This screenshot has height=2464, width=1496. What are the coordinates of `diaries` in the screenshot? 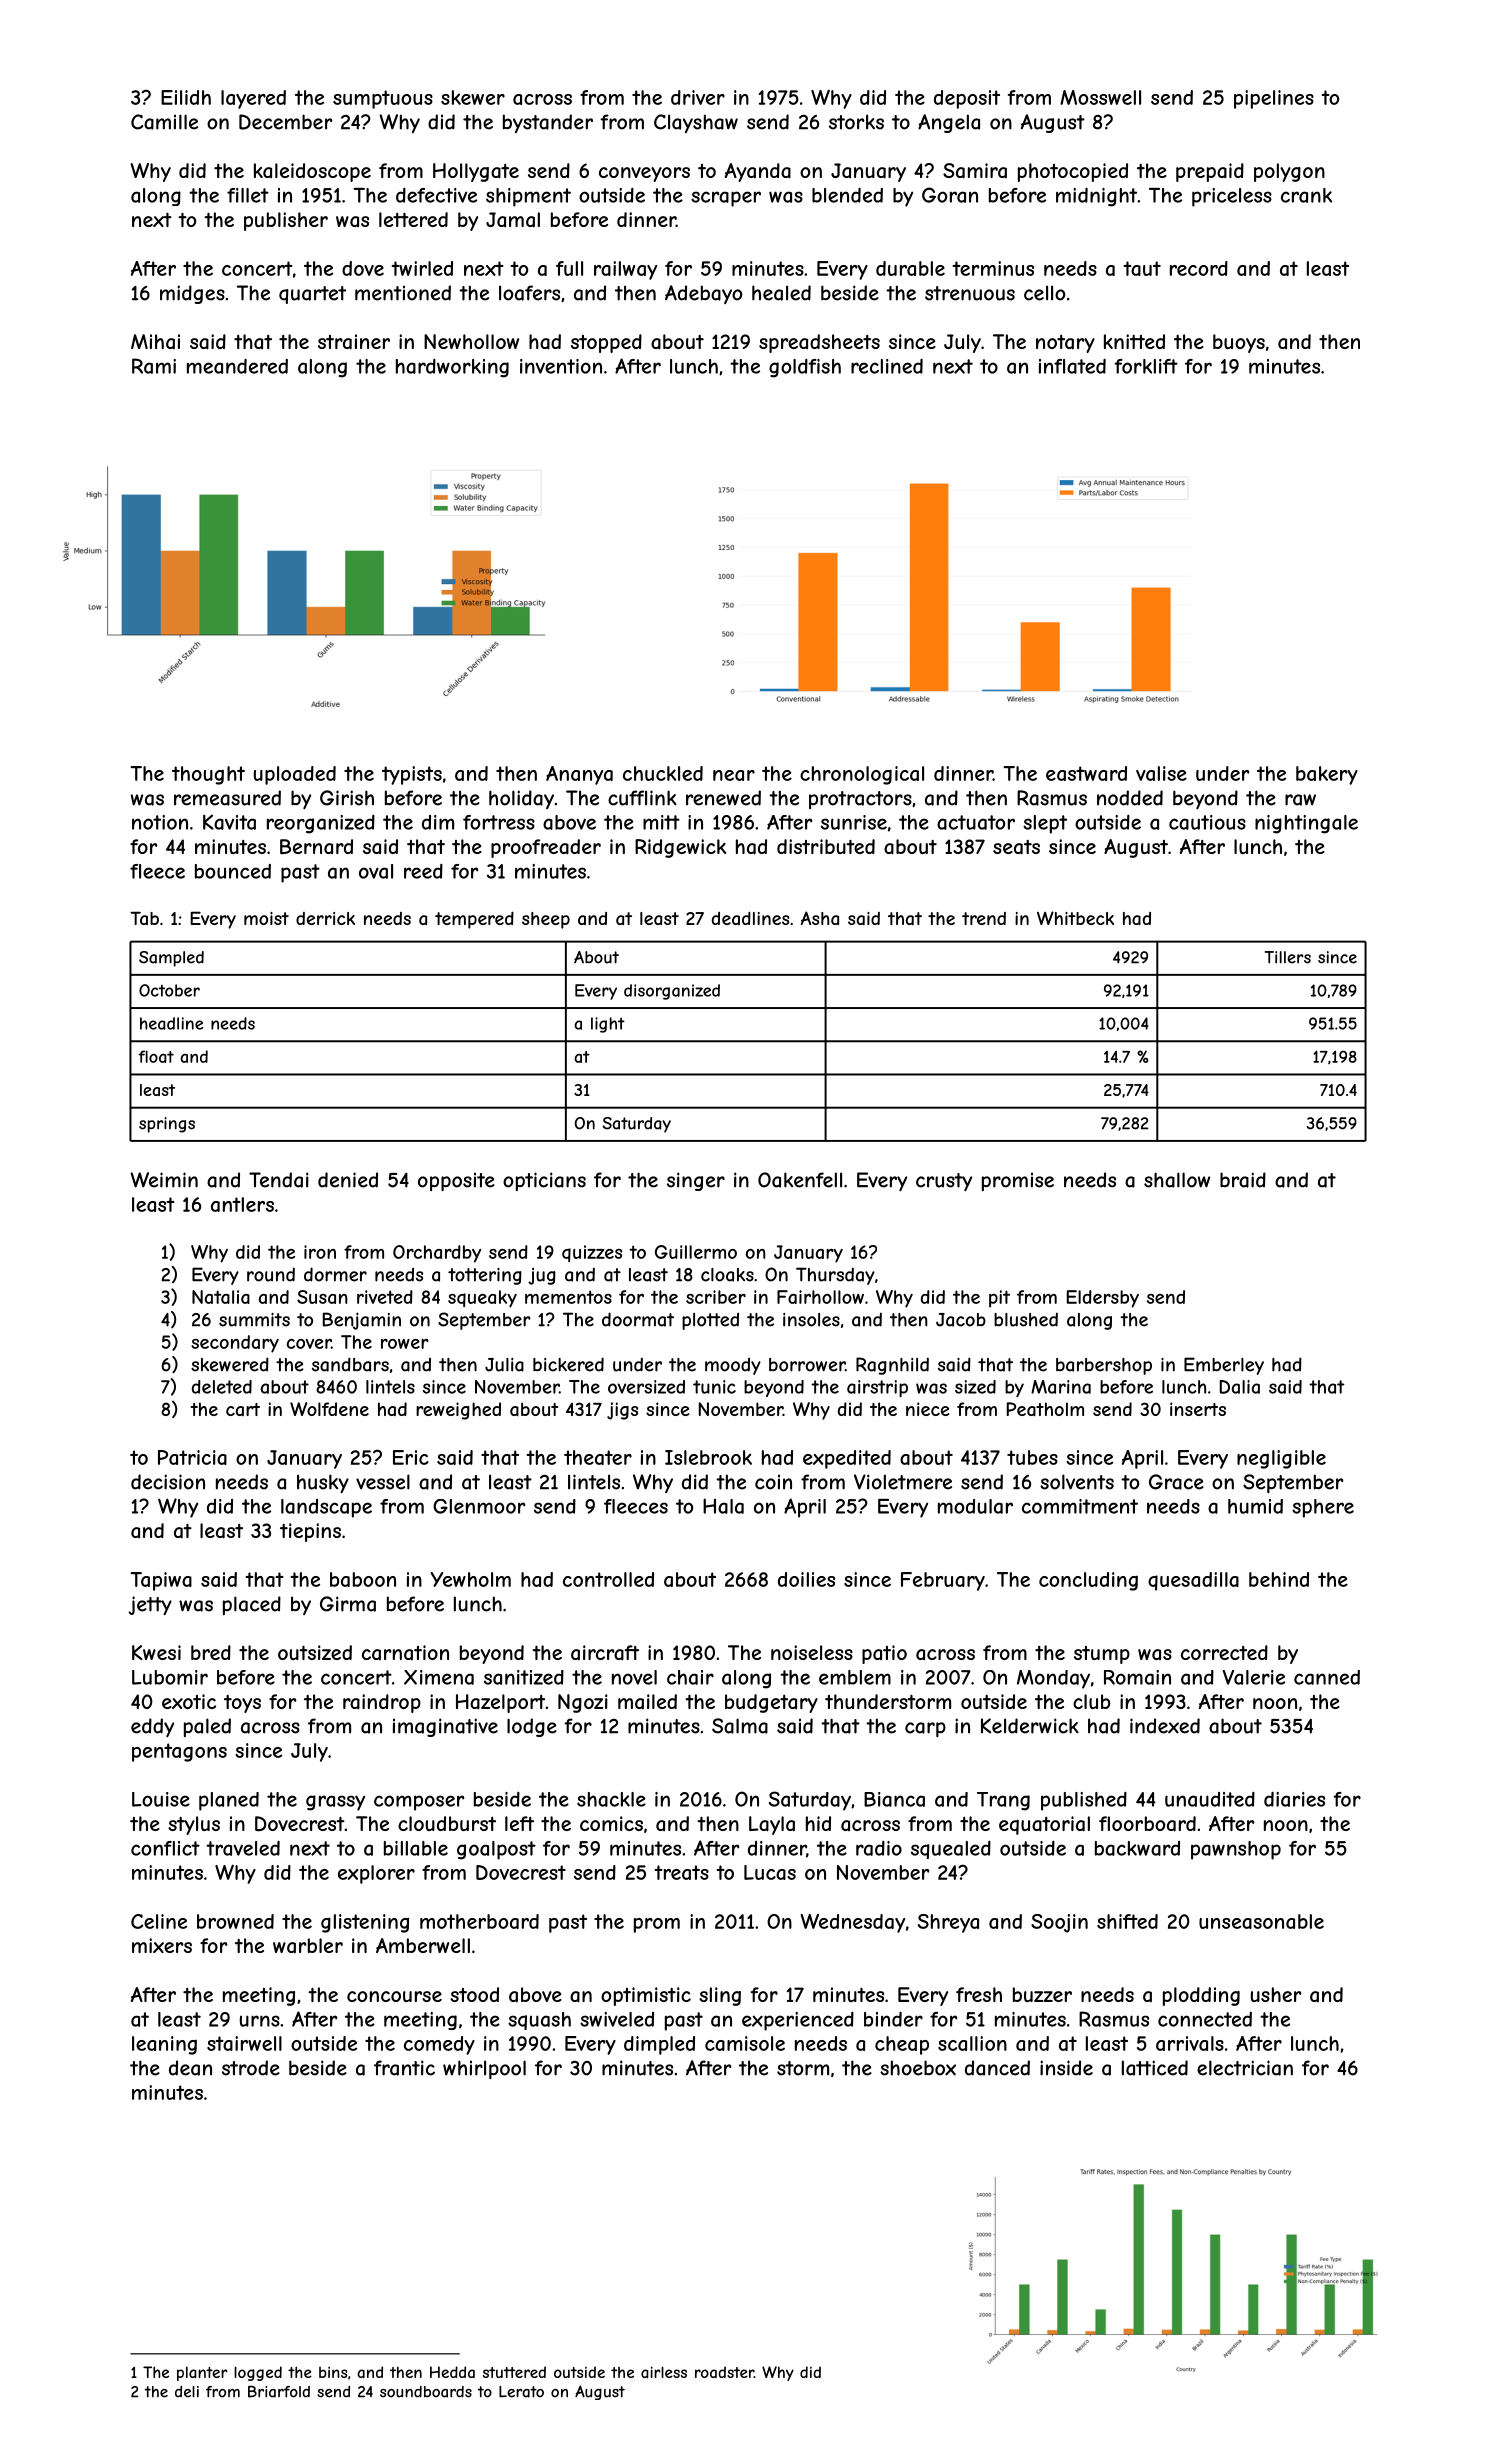 It's located at (1294, 1799).
